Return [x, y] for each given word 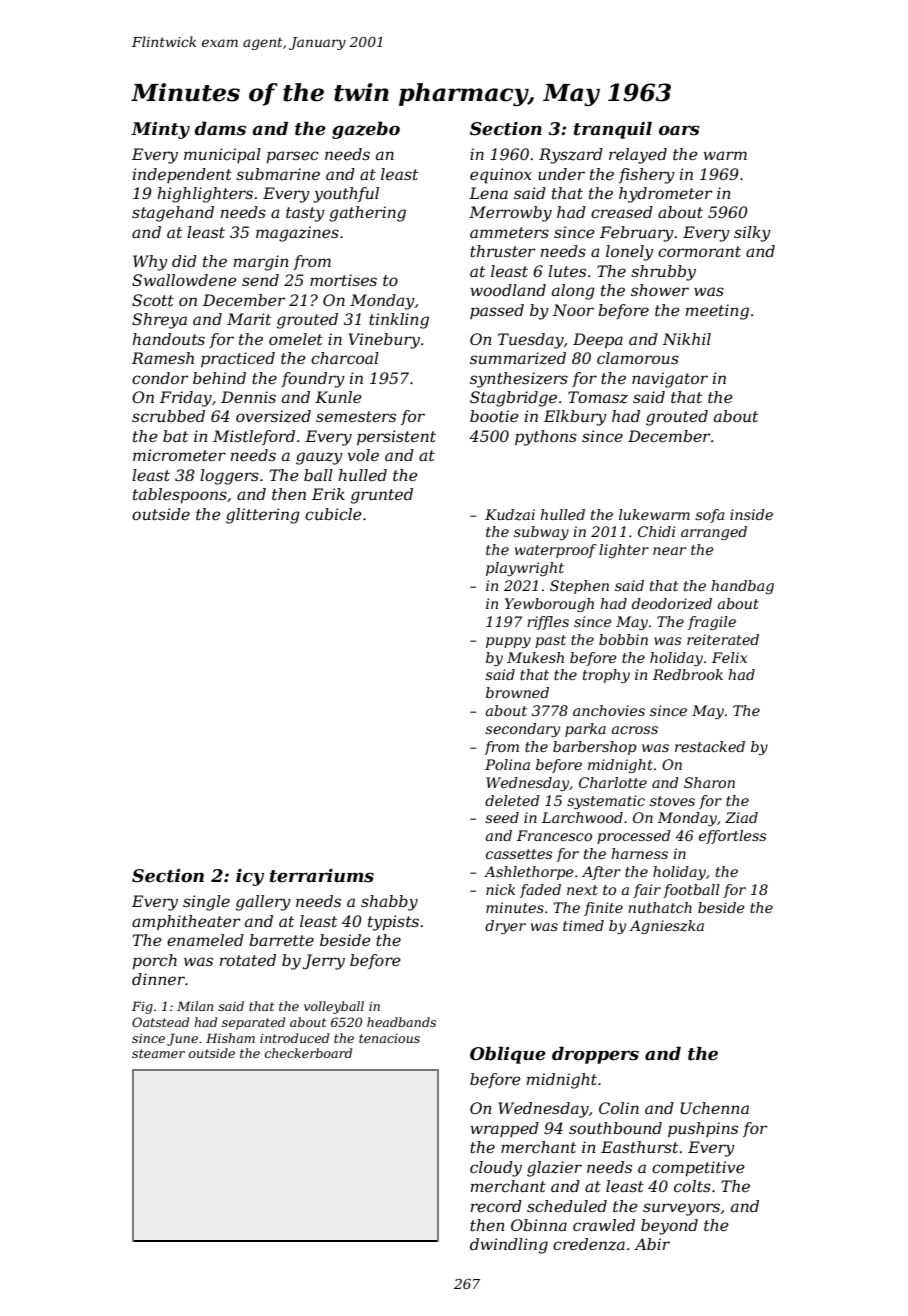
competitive [698, 1169]
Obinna [539, 1225]
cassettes [519, 854]
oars [679, 130]
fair [647, 891]
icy [250, 877]
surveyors [681, 1209]
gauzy [319, 458]
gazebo [366, 130]
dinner [158, 979]
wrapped [504, 1129]
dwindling [509, 1246]
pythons [546, 438]
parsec [292, 157]
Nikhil [686, 339]
